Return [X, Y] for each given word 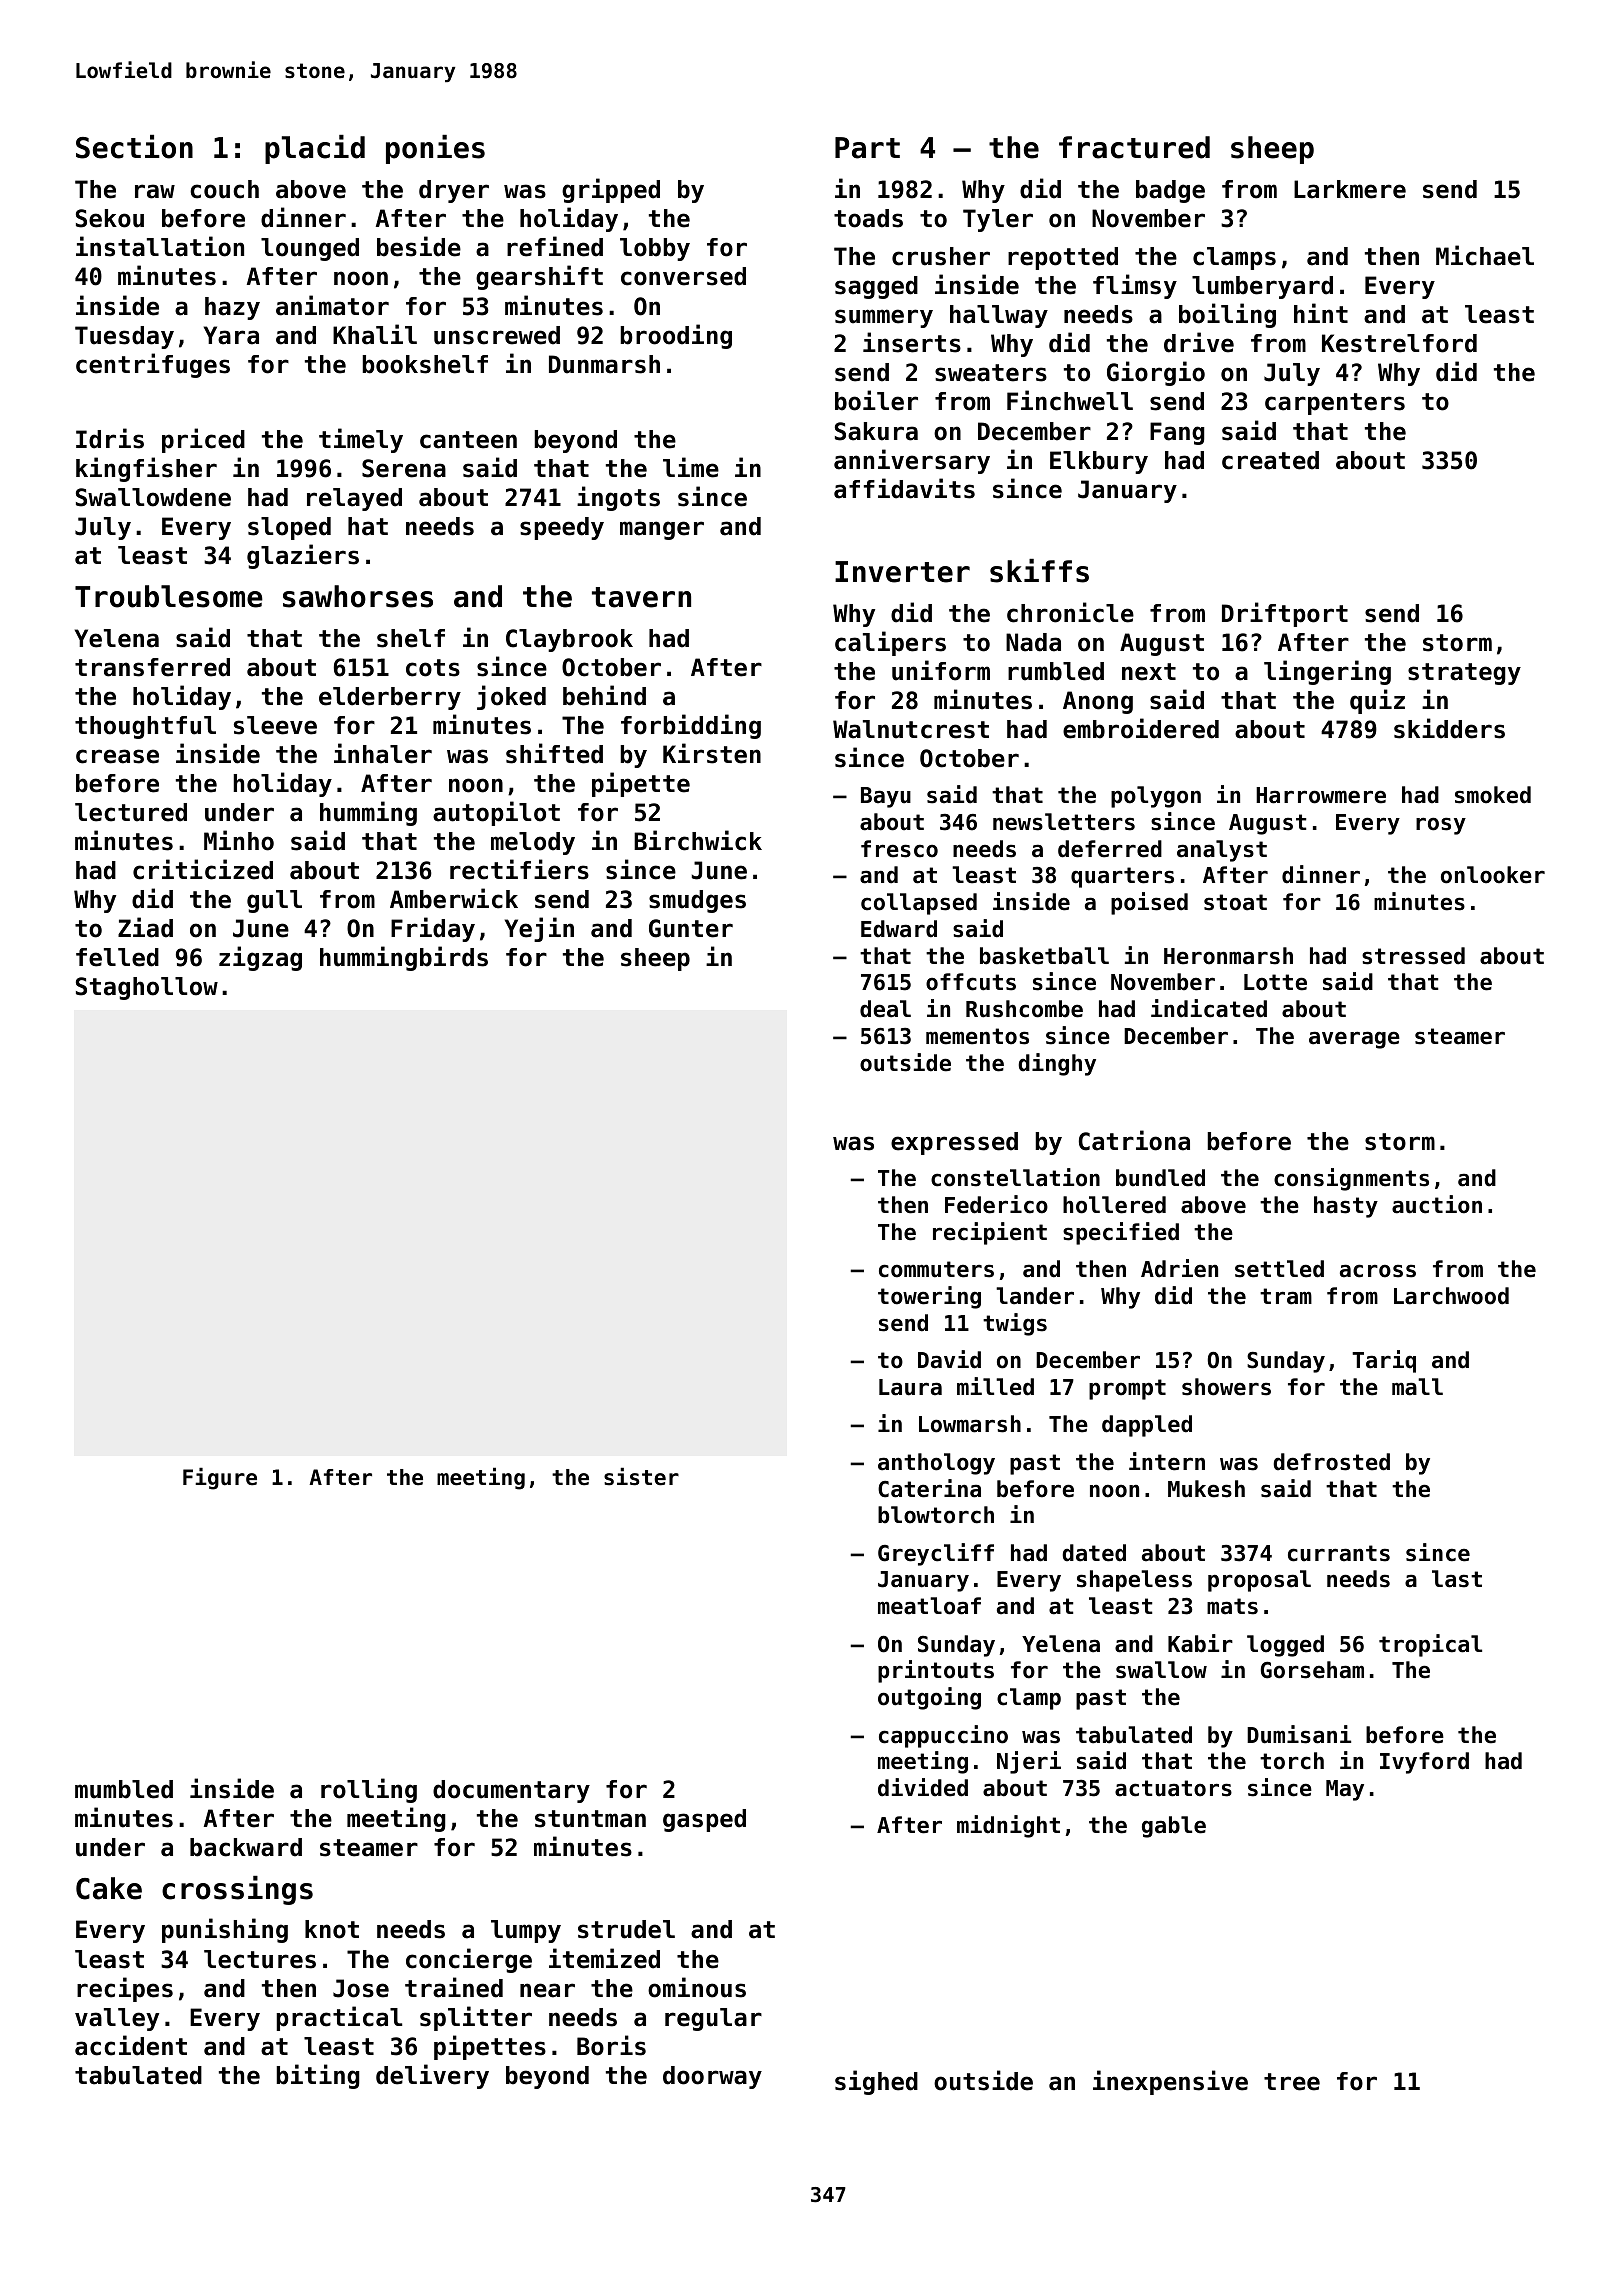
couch [224, 189]
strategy [1464, 674]
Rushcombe [1024, 1009]
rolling [369, 1790]
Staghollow [147, 988]
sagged [876, 287]
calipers [890, 643]
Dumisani [1299, 1734]
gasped [704, 1820]
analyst [1222, 851]
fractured [1134, 147]
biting [318, 2076]
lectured [131, 812]
